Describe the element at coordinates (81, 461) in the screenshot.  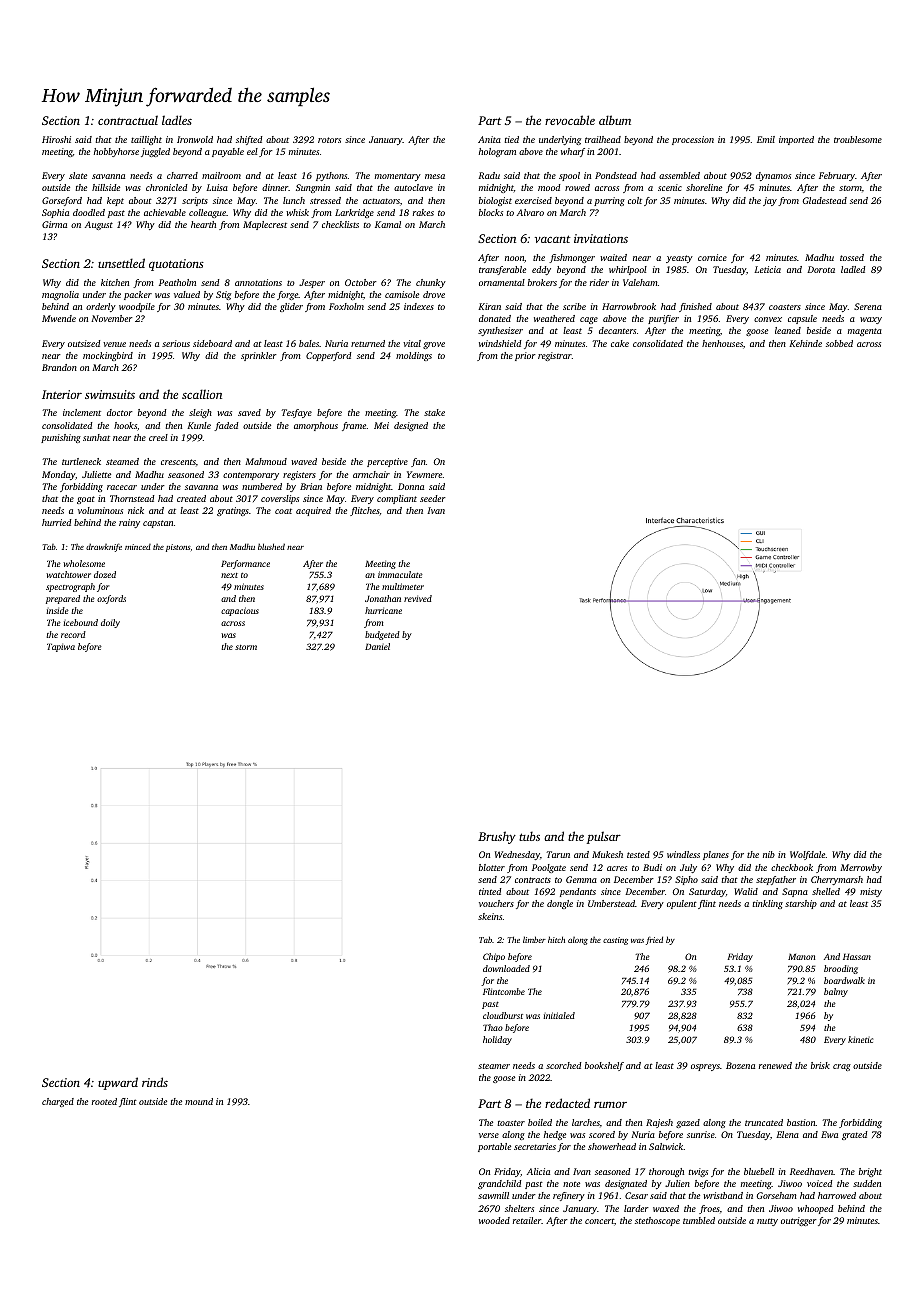
I see `turtleneck` at that location.
